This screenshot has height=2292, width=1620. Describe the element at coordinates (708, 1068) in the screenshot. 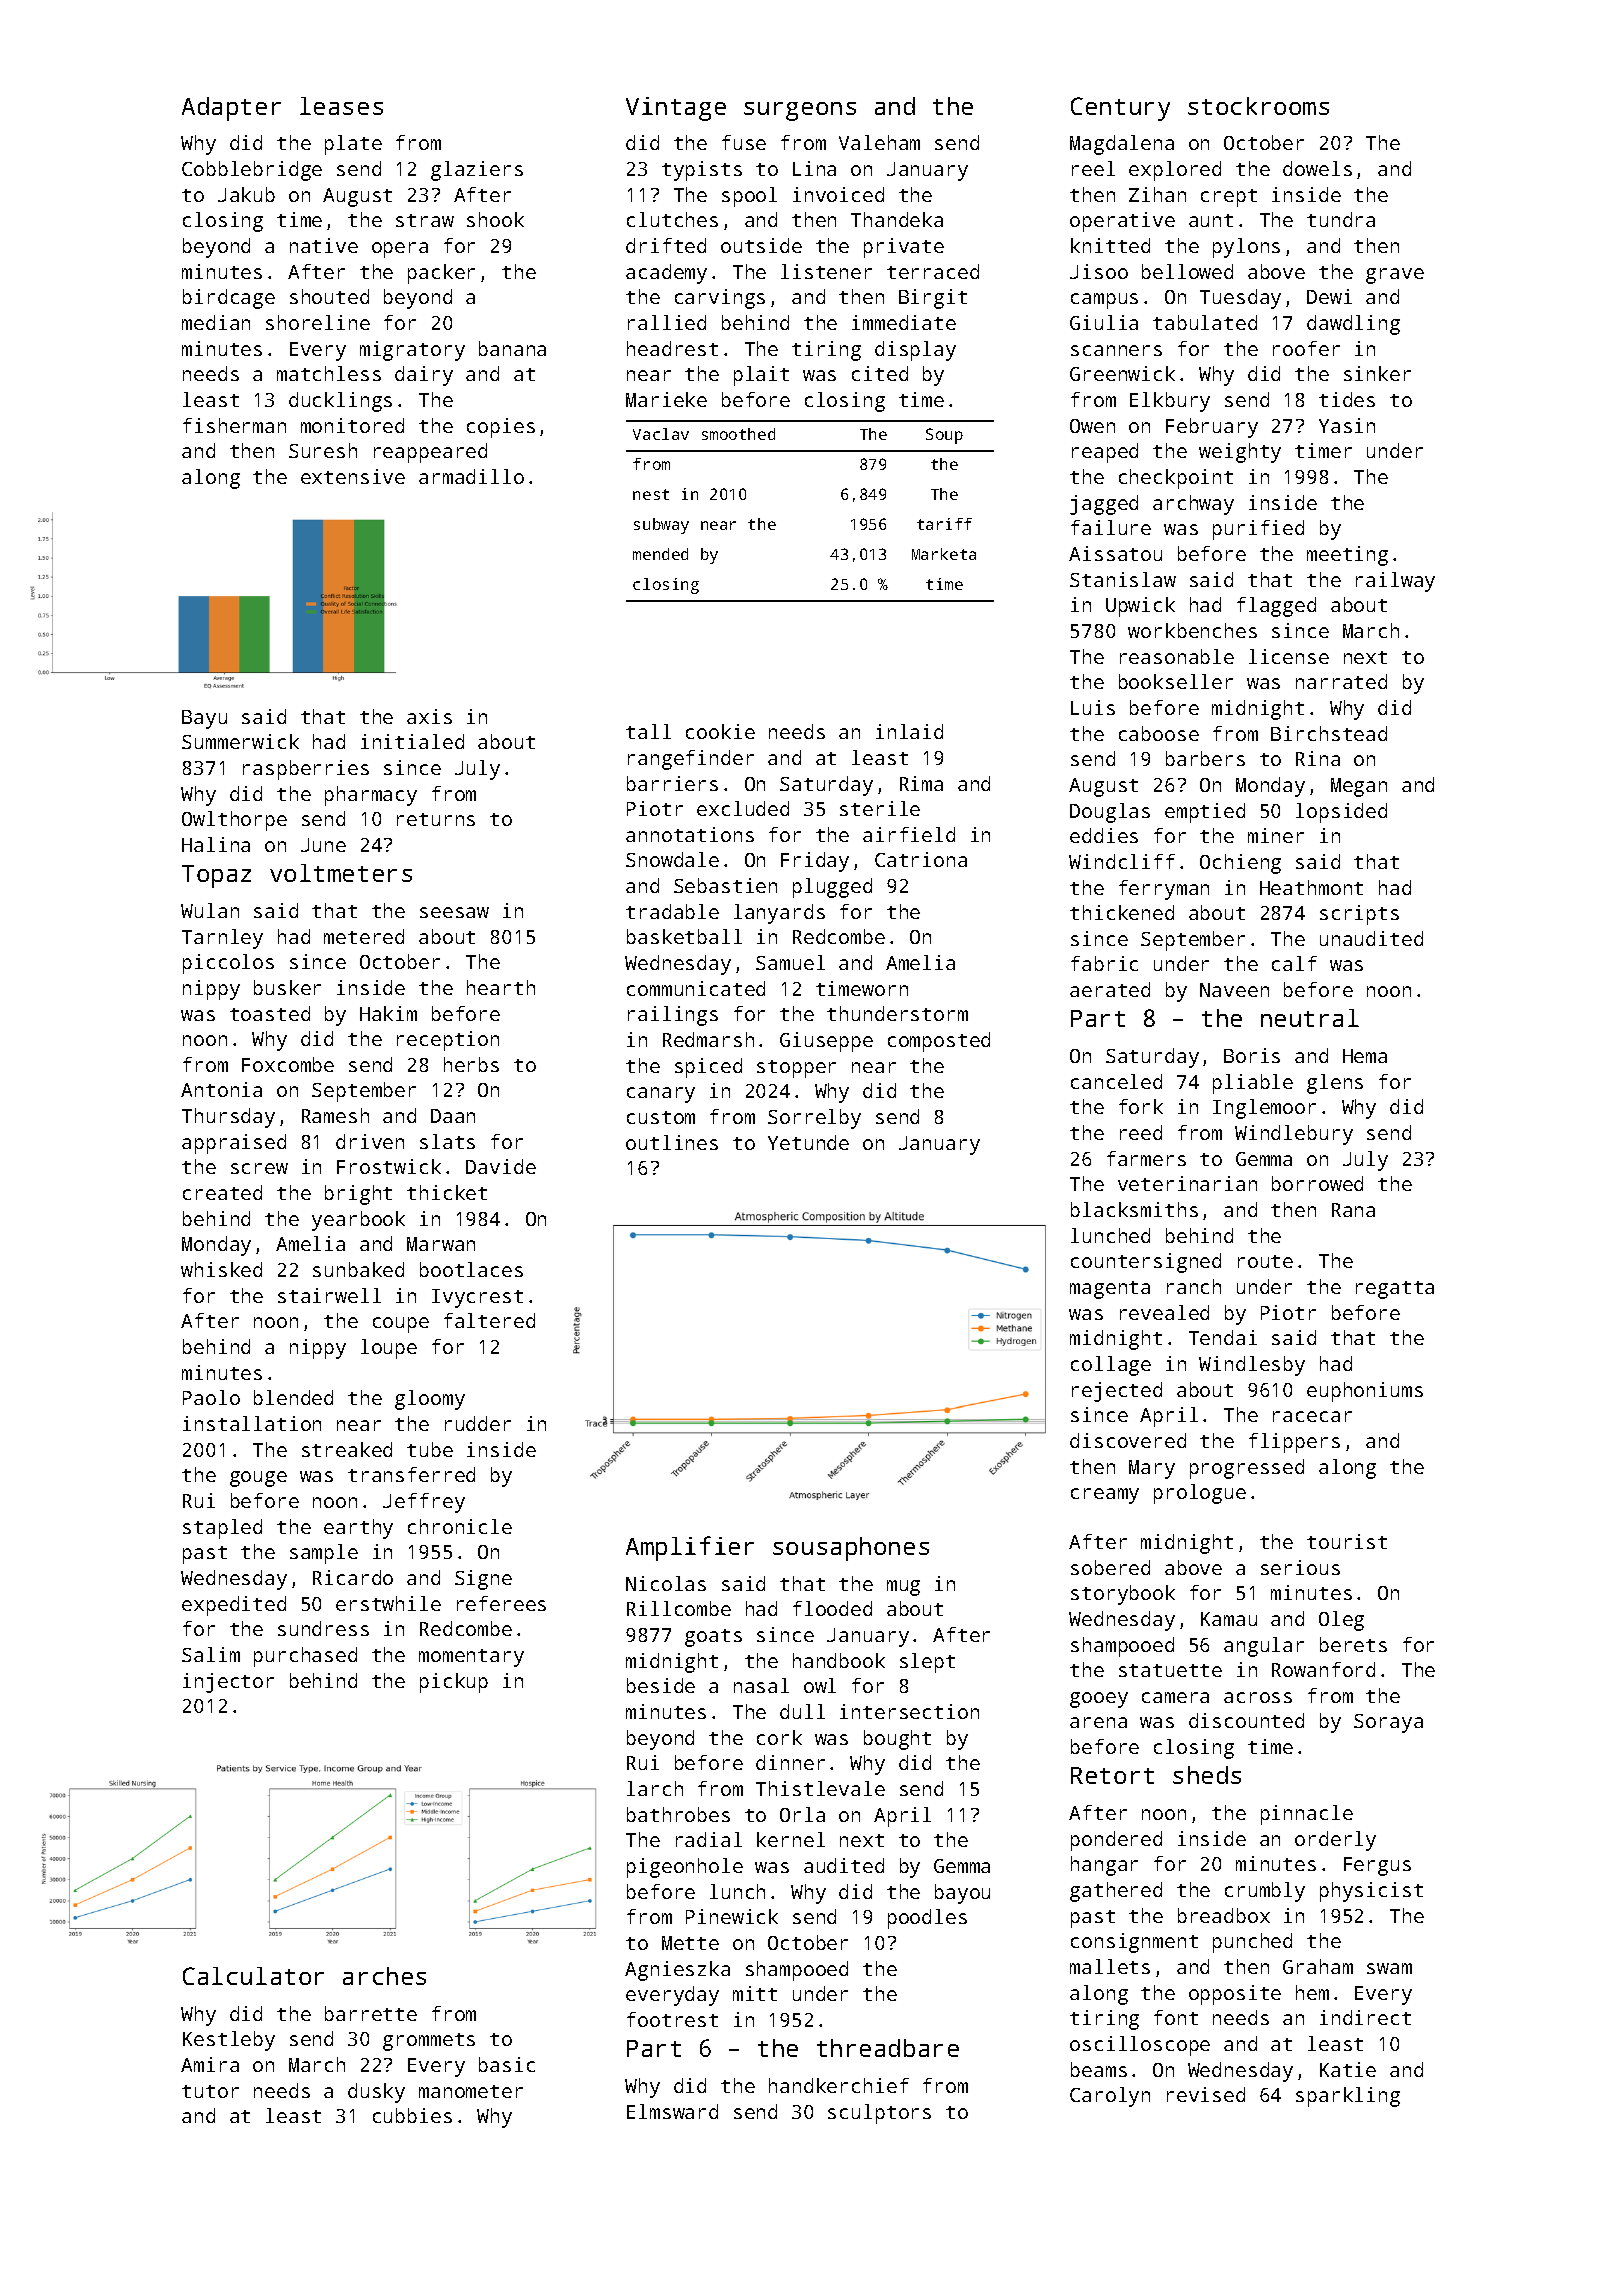

I see `spiced` at that location.
